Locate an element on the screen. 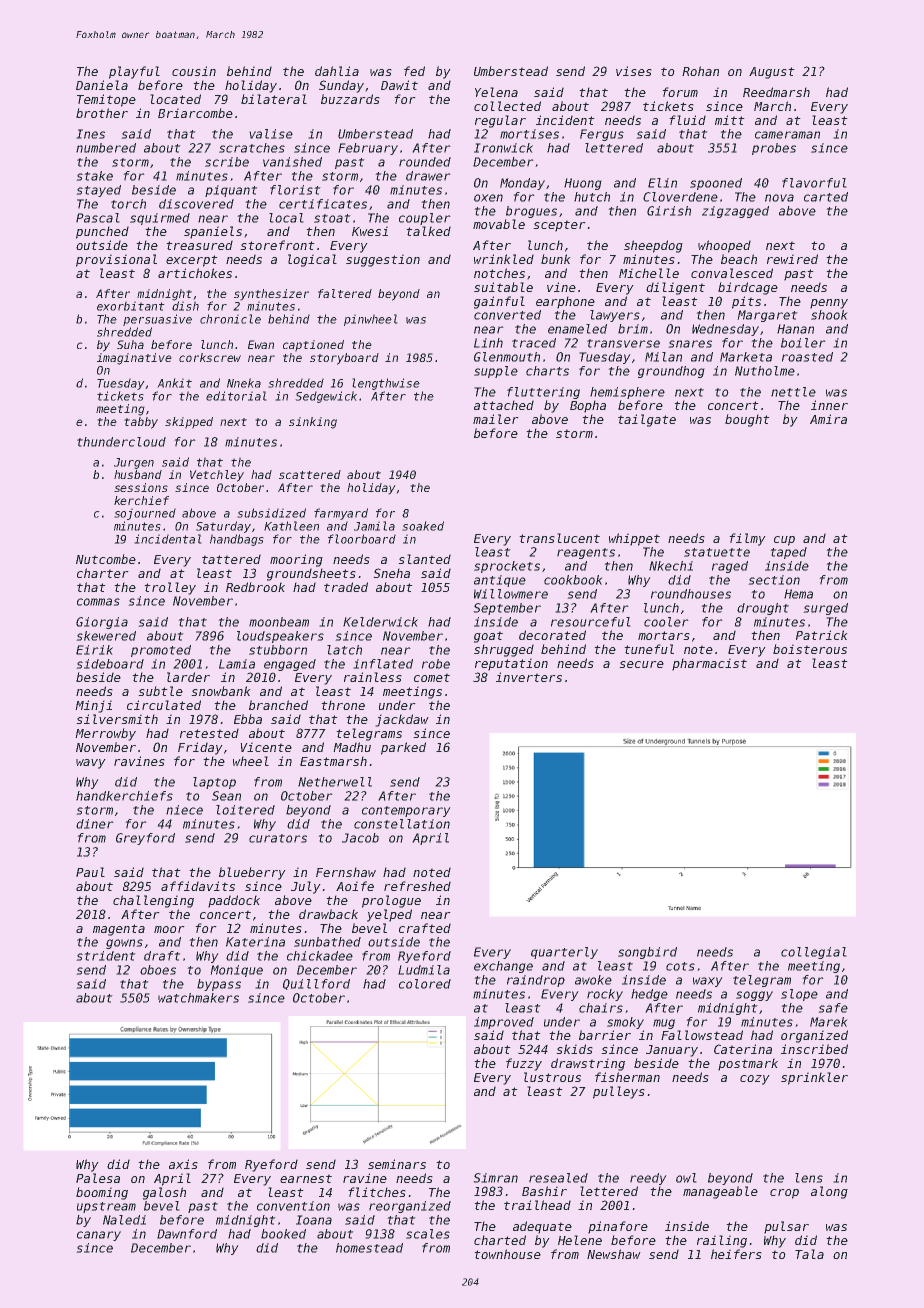  sinking is located at coordinates (313, 423).
